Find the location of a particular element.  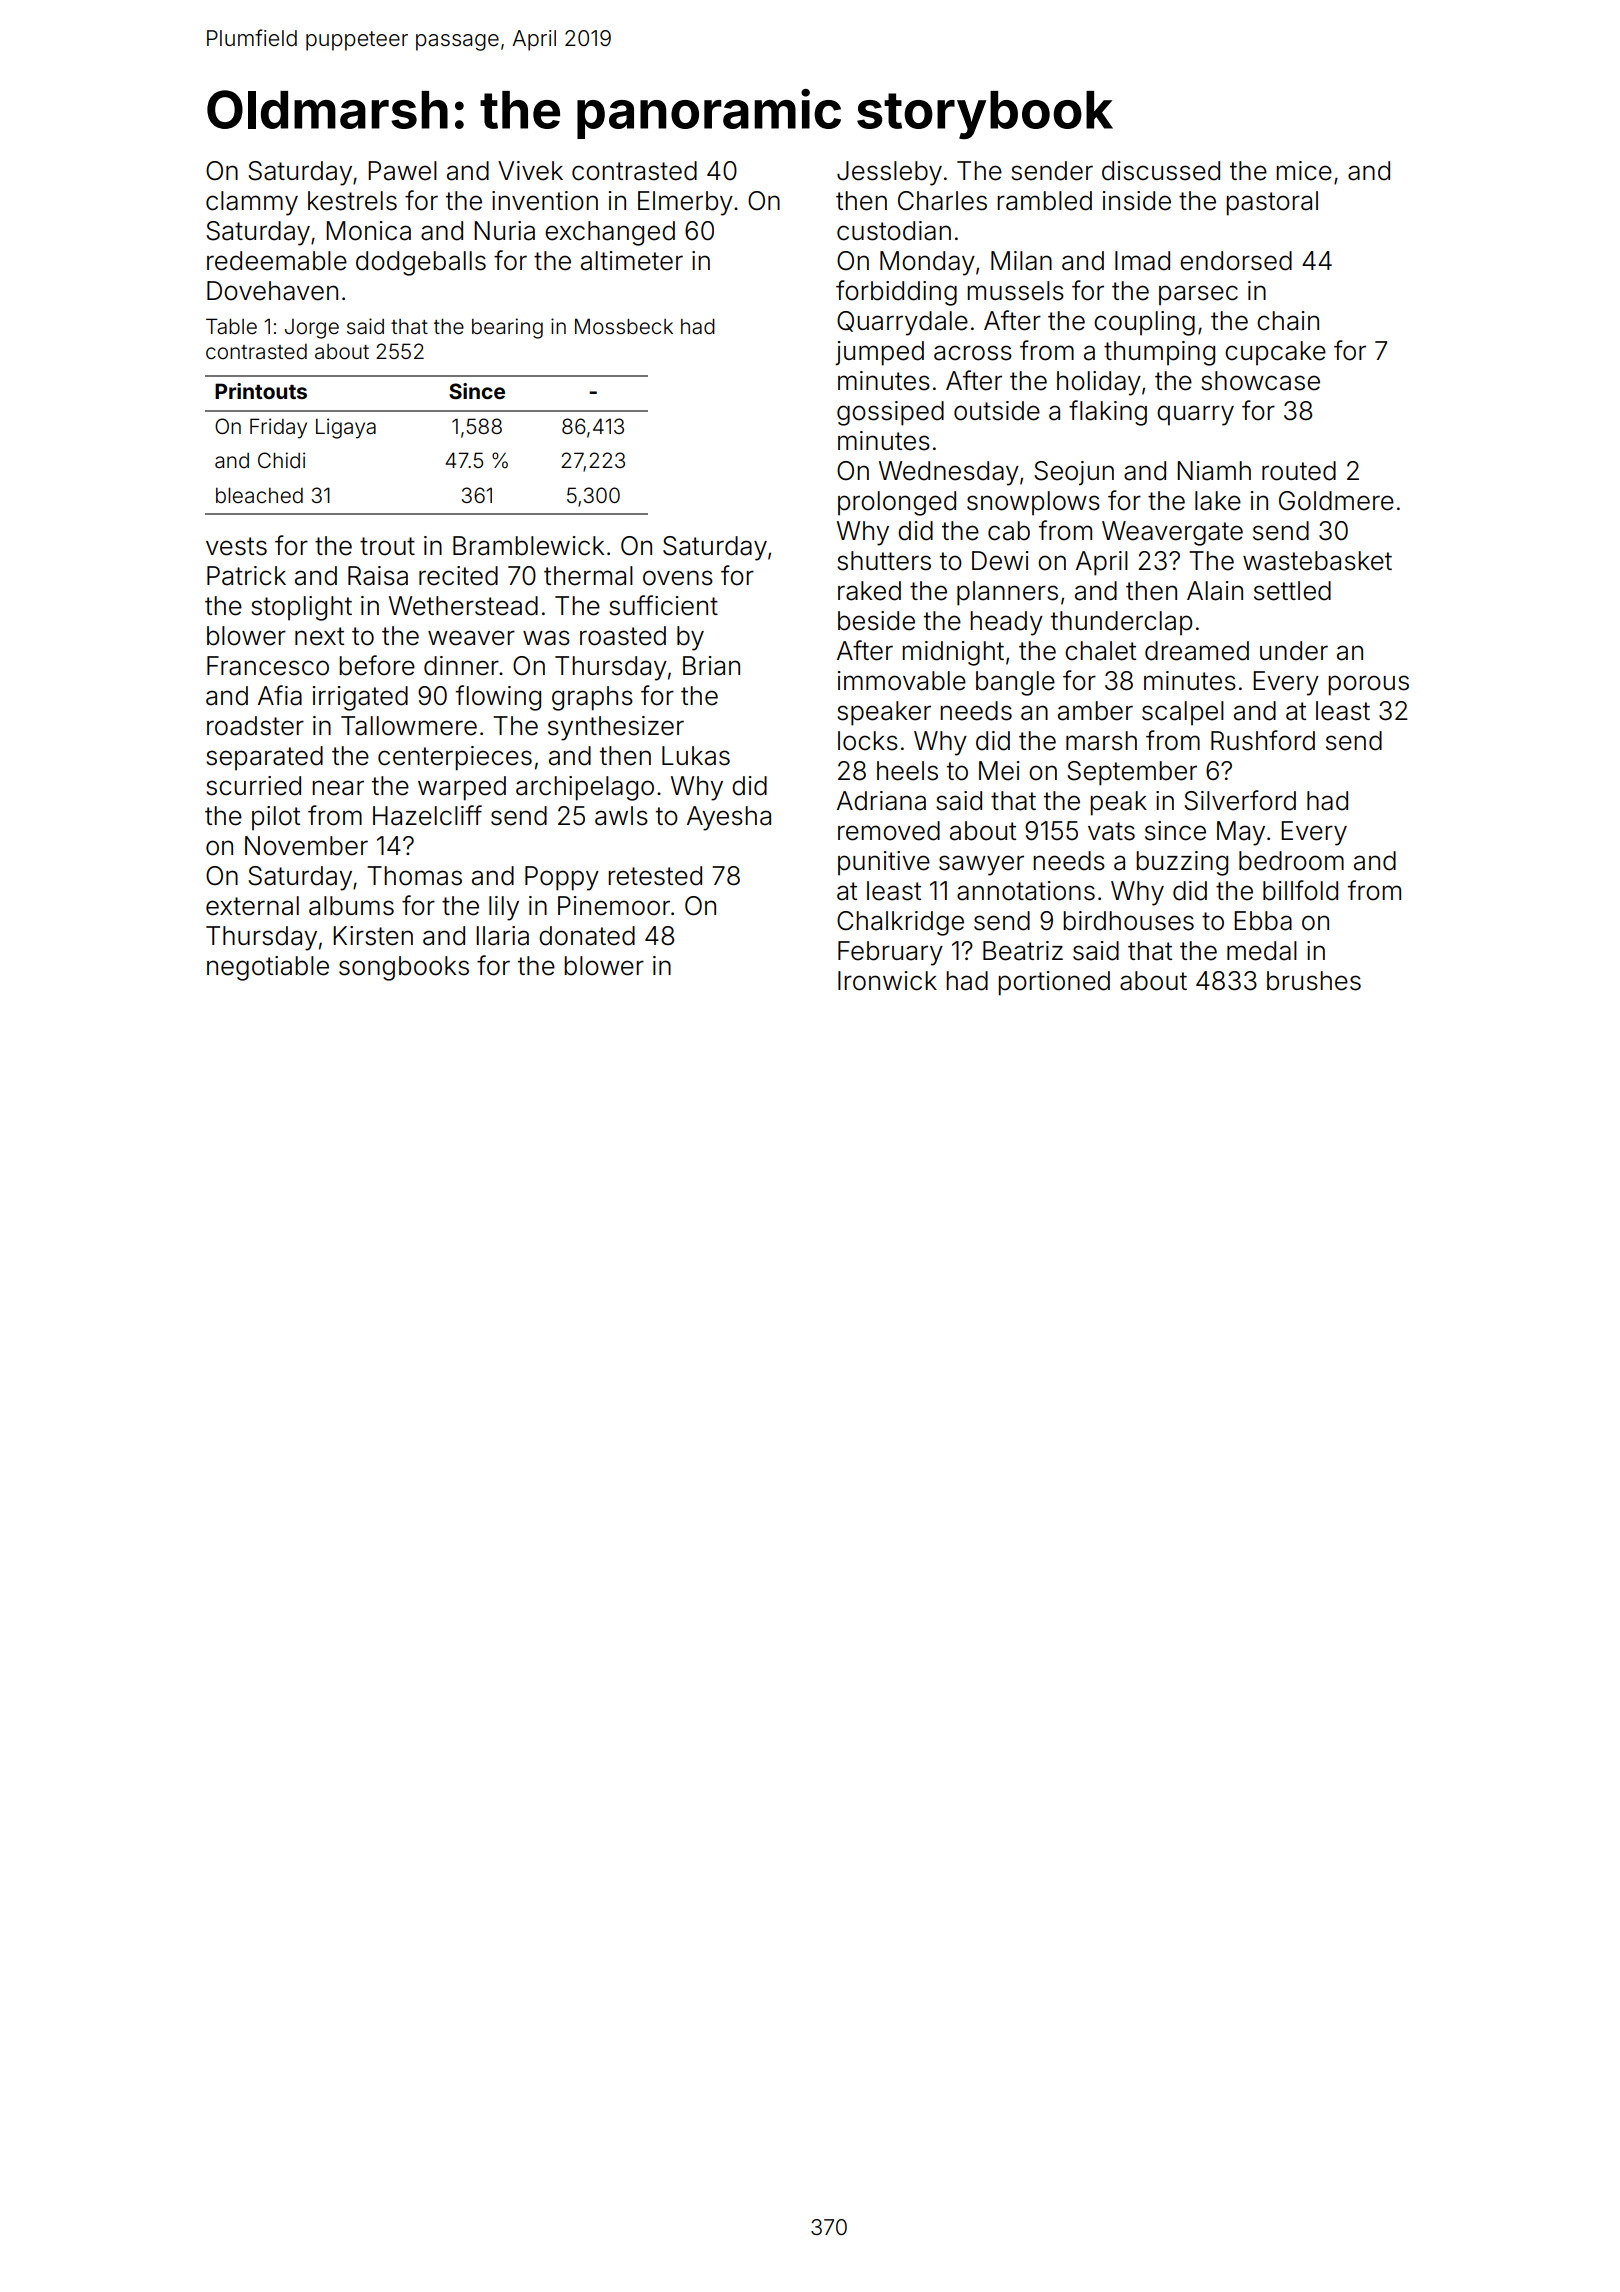

external is located at coordinates (252, 906).
